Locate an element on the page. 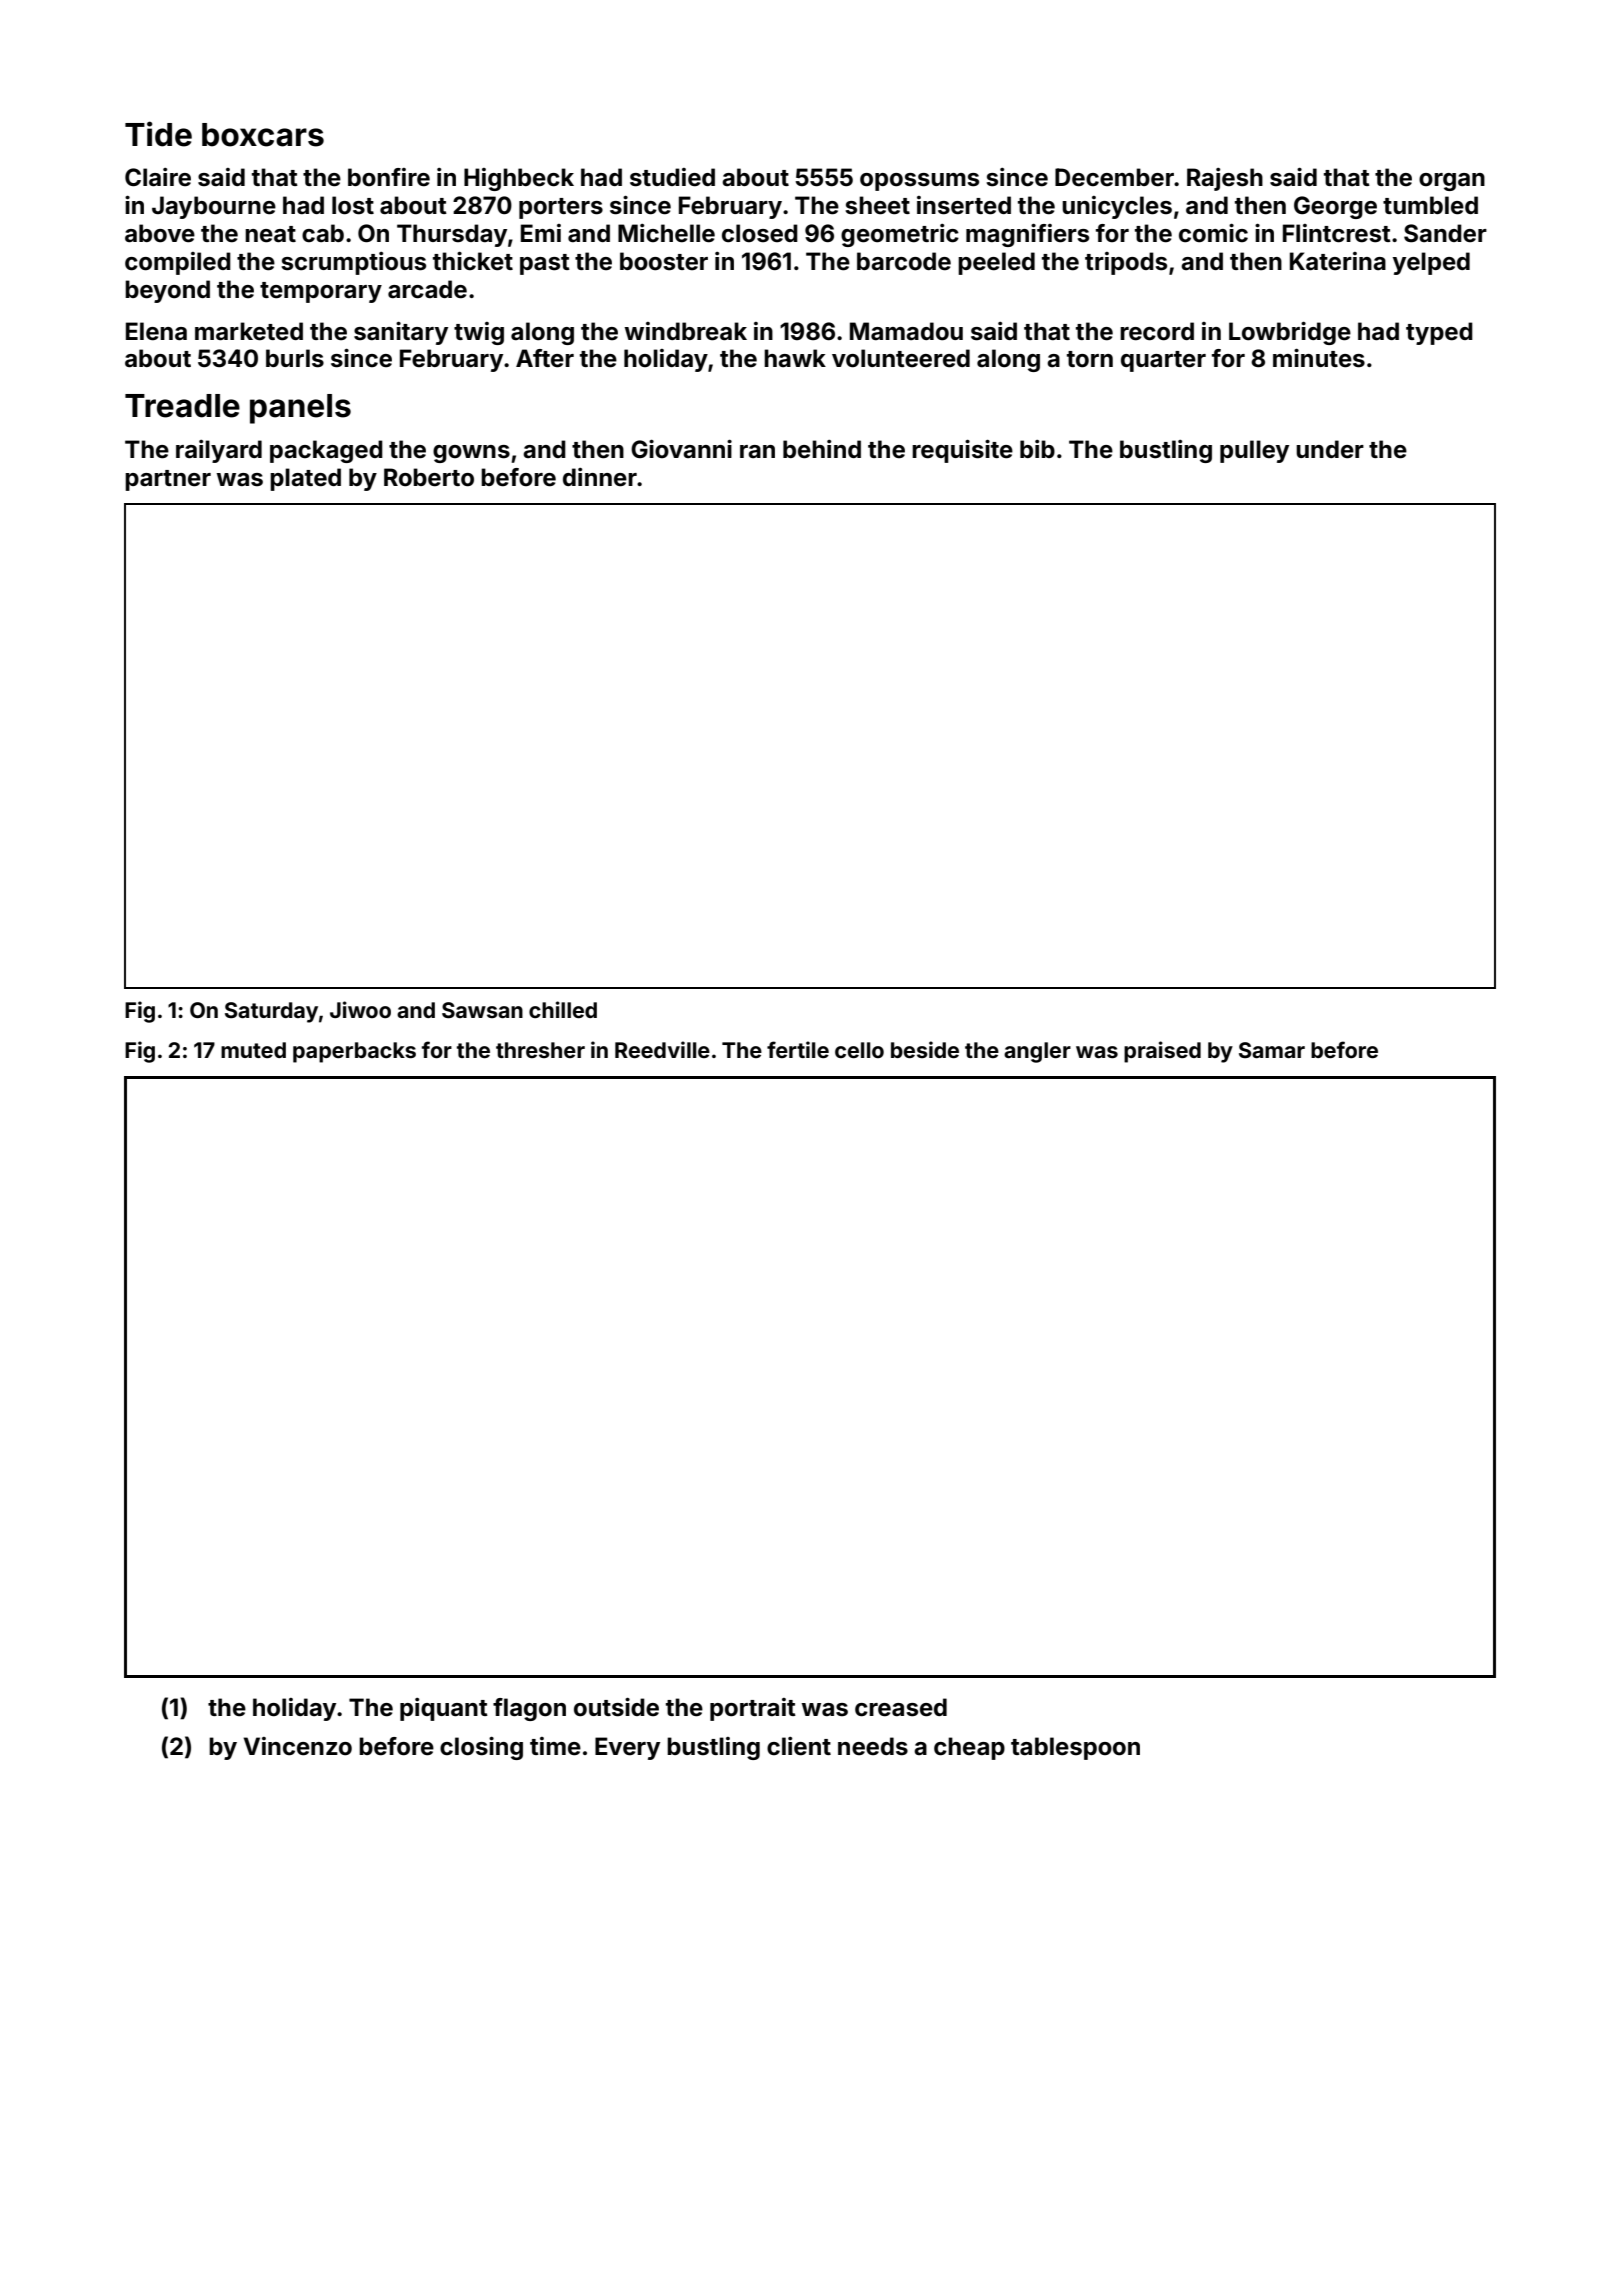 The image size is (1620, 2292). partner is located at coordinates (168, 480).
